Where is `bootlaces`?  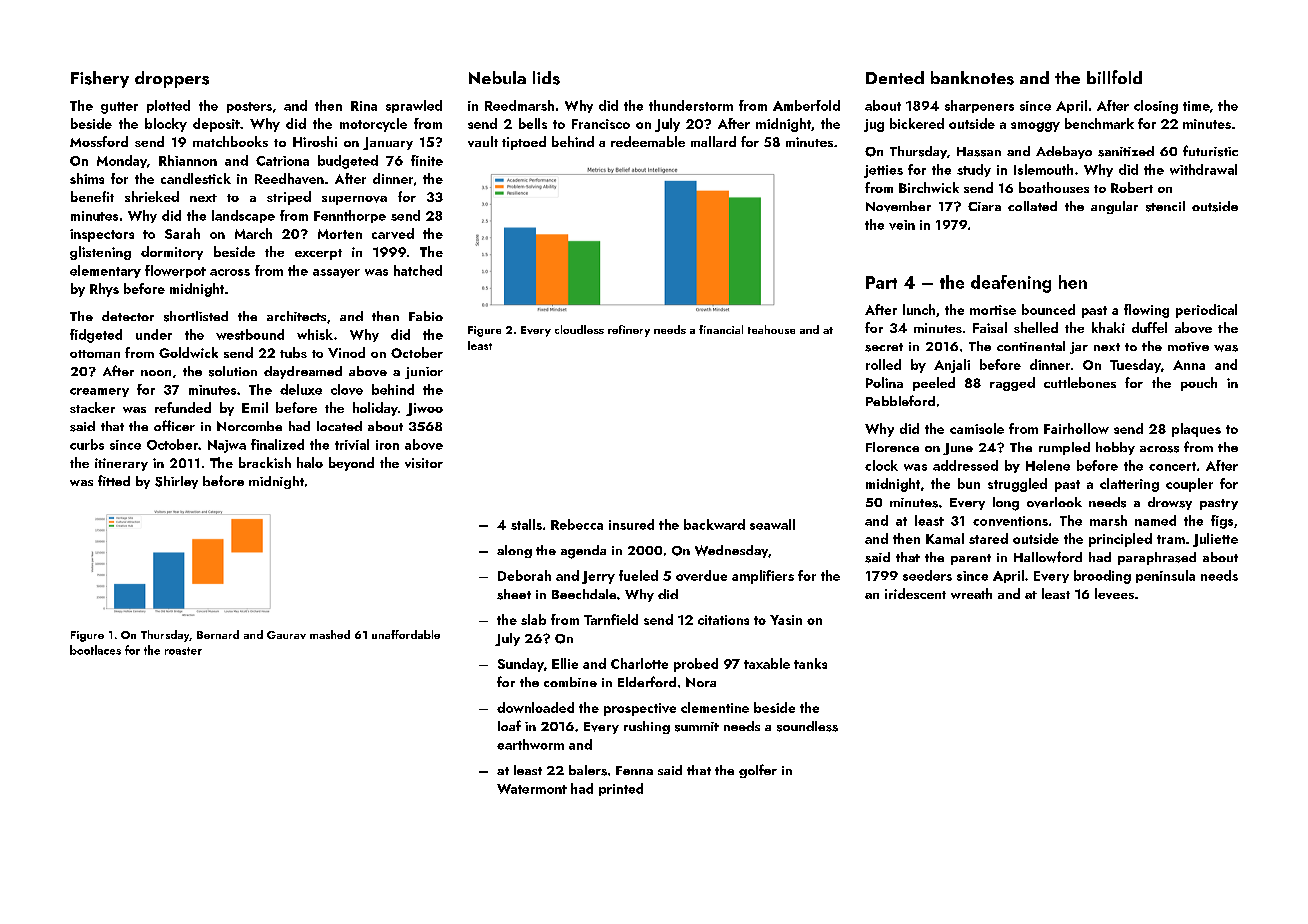 bootlaces is located at coordinates (95, 650).
